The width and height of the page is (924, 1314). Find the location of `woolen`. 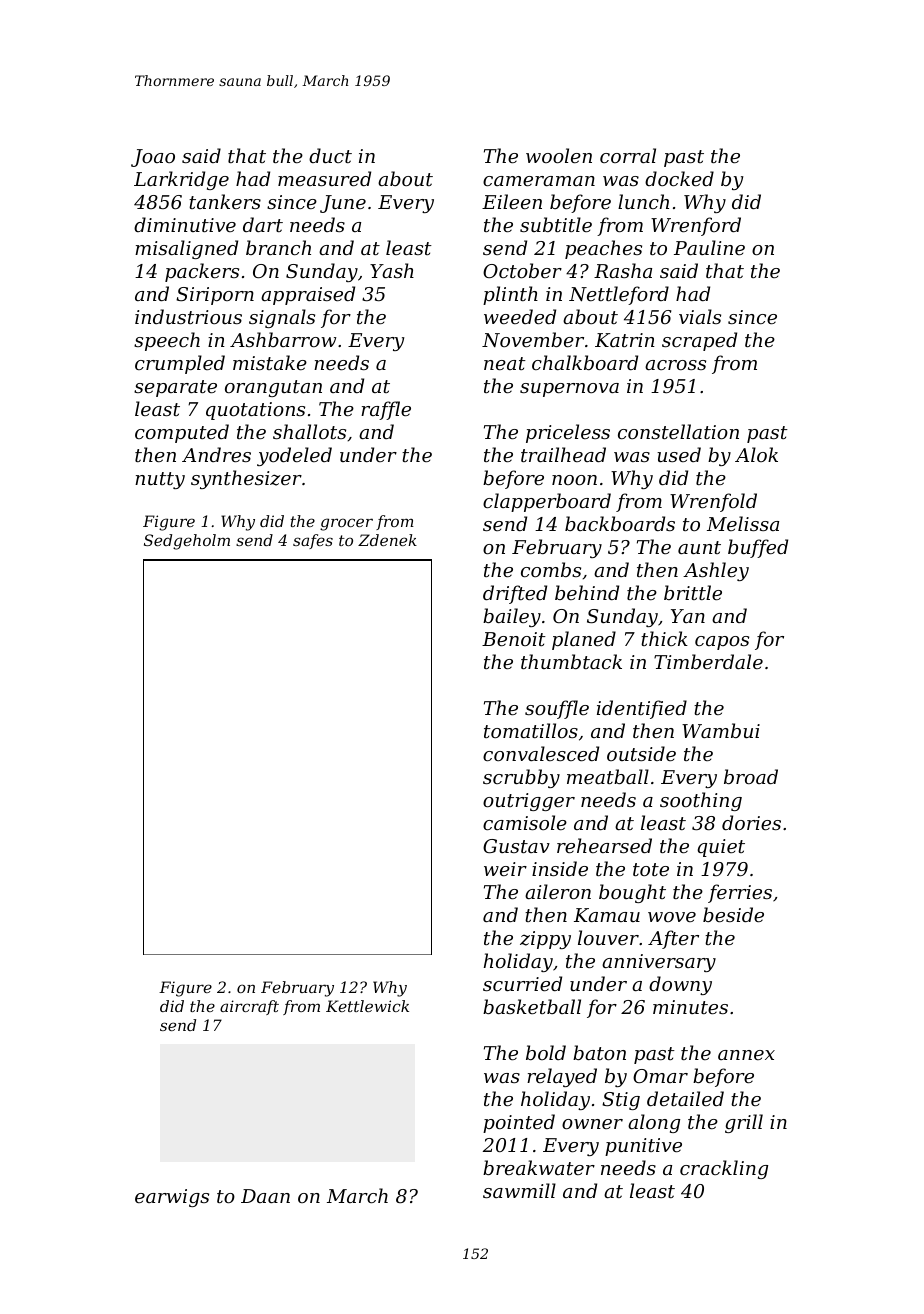

woolen is located at coordinates (559, 155).
